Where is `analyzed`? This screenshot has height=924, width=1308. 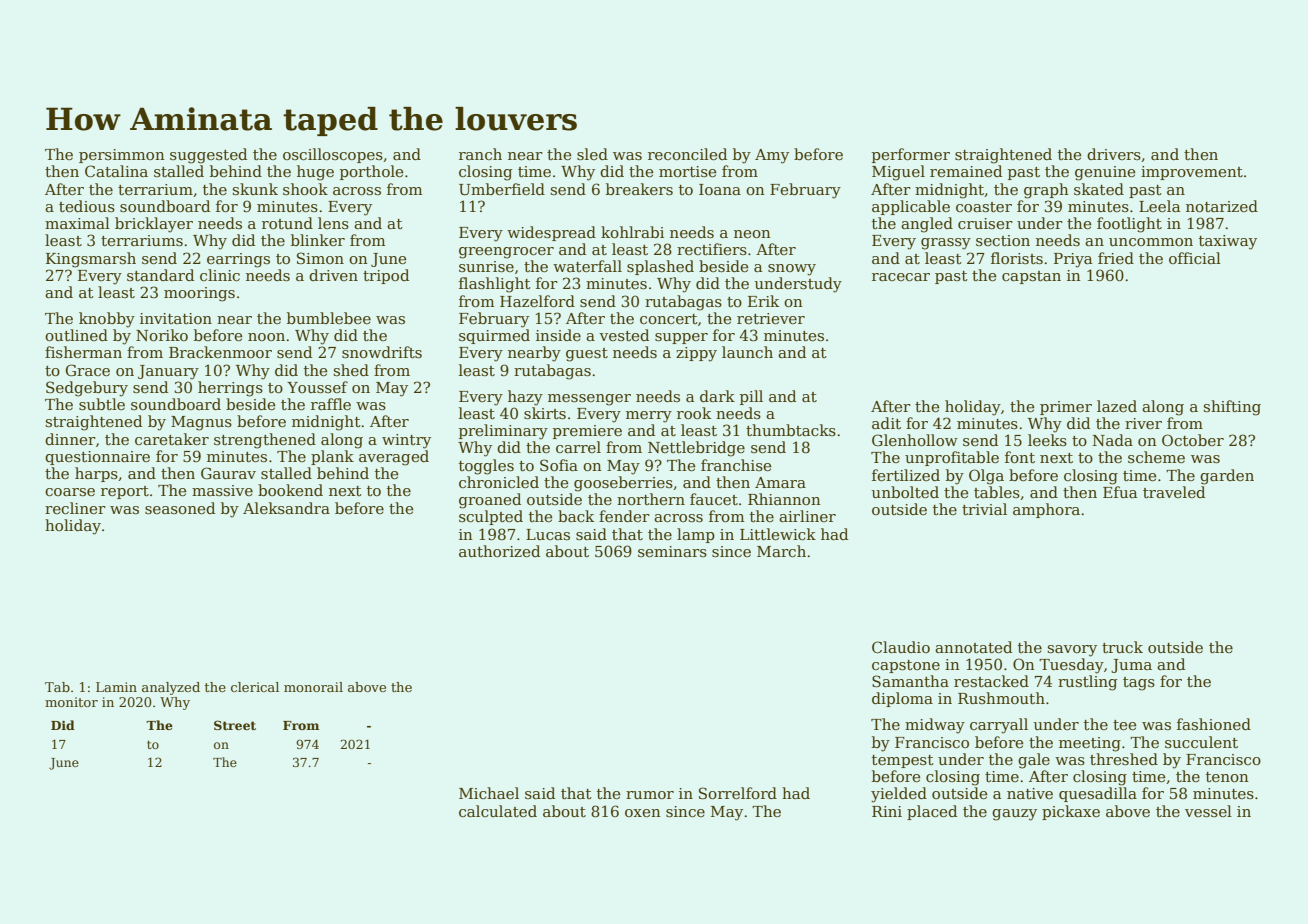
analyzed is located at coordinates (171, 688).
